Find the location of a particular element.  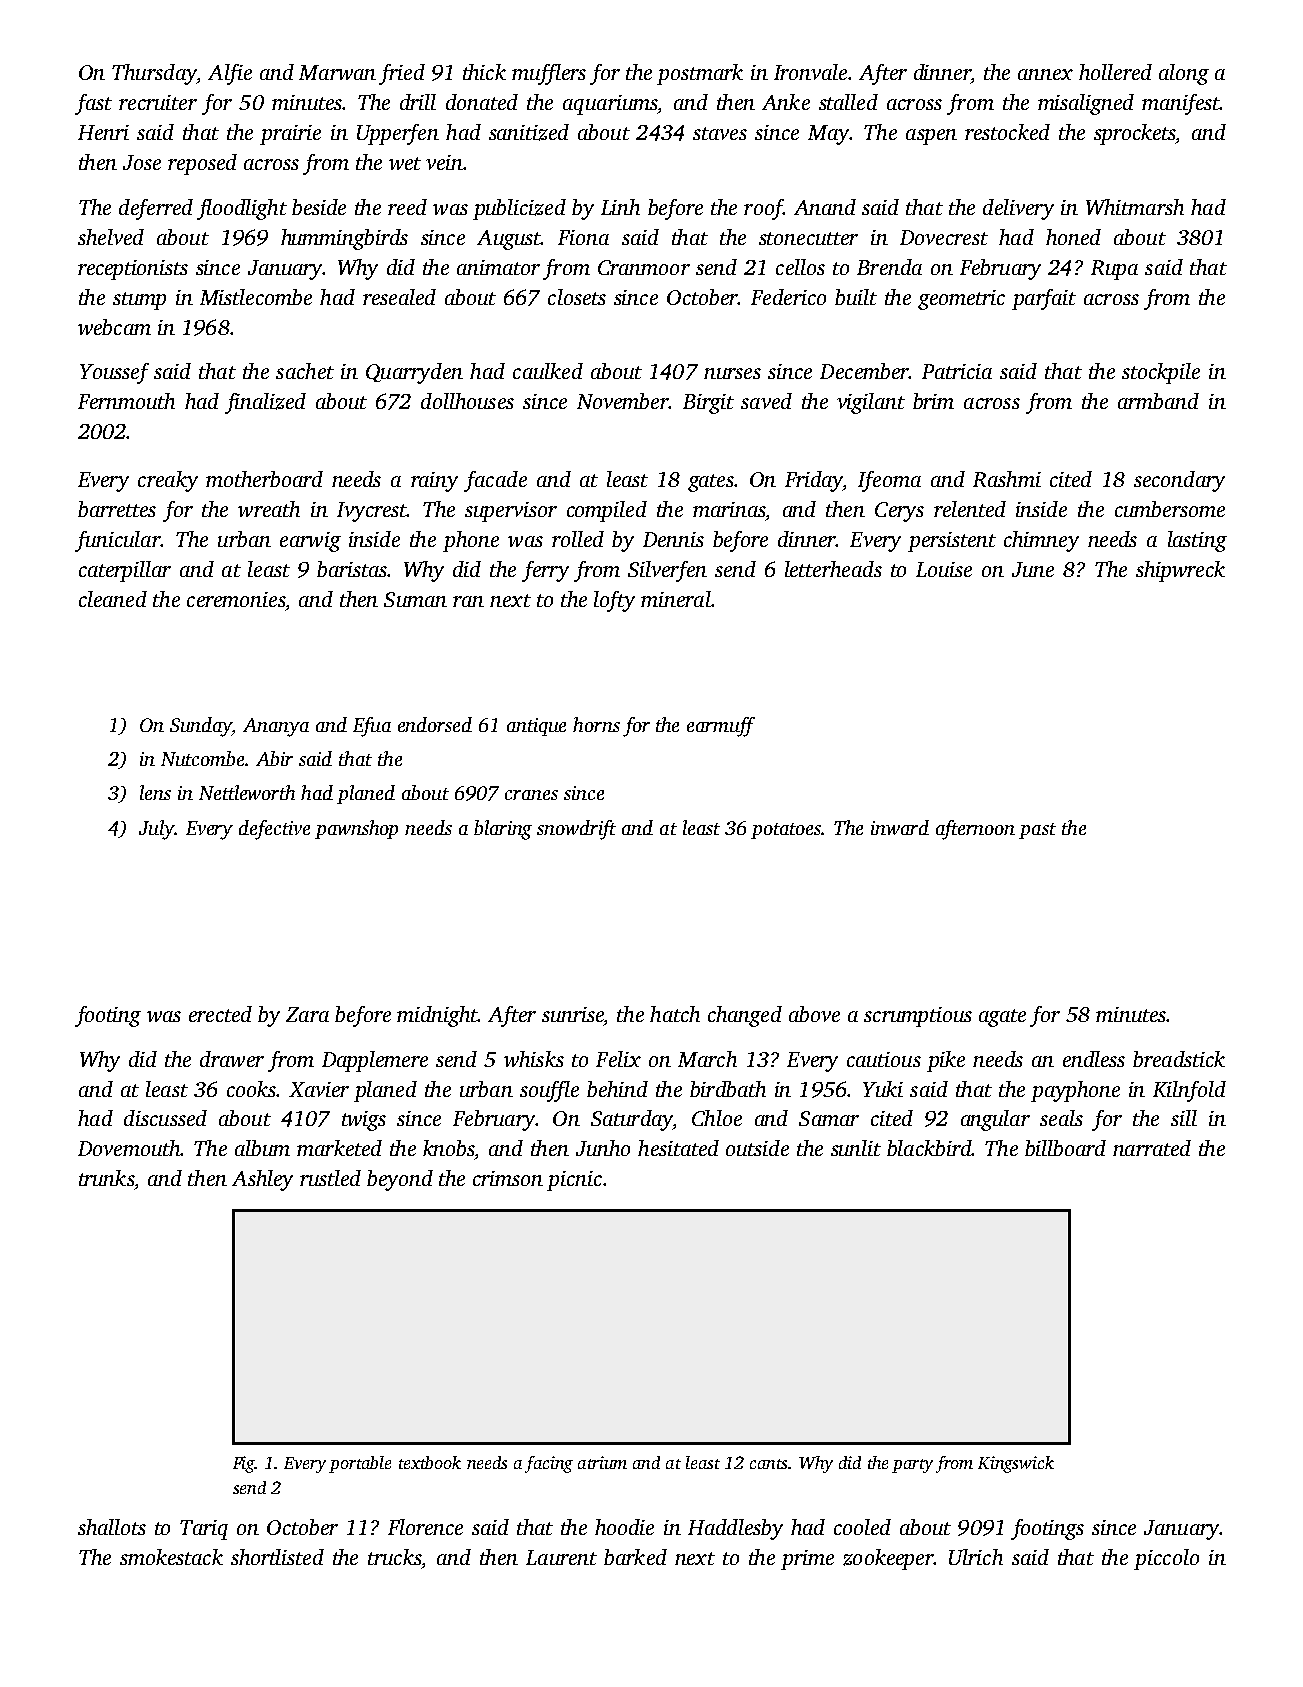

deferred is located at coordinates (156, 209).
